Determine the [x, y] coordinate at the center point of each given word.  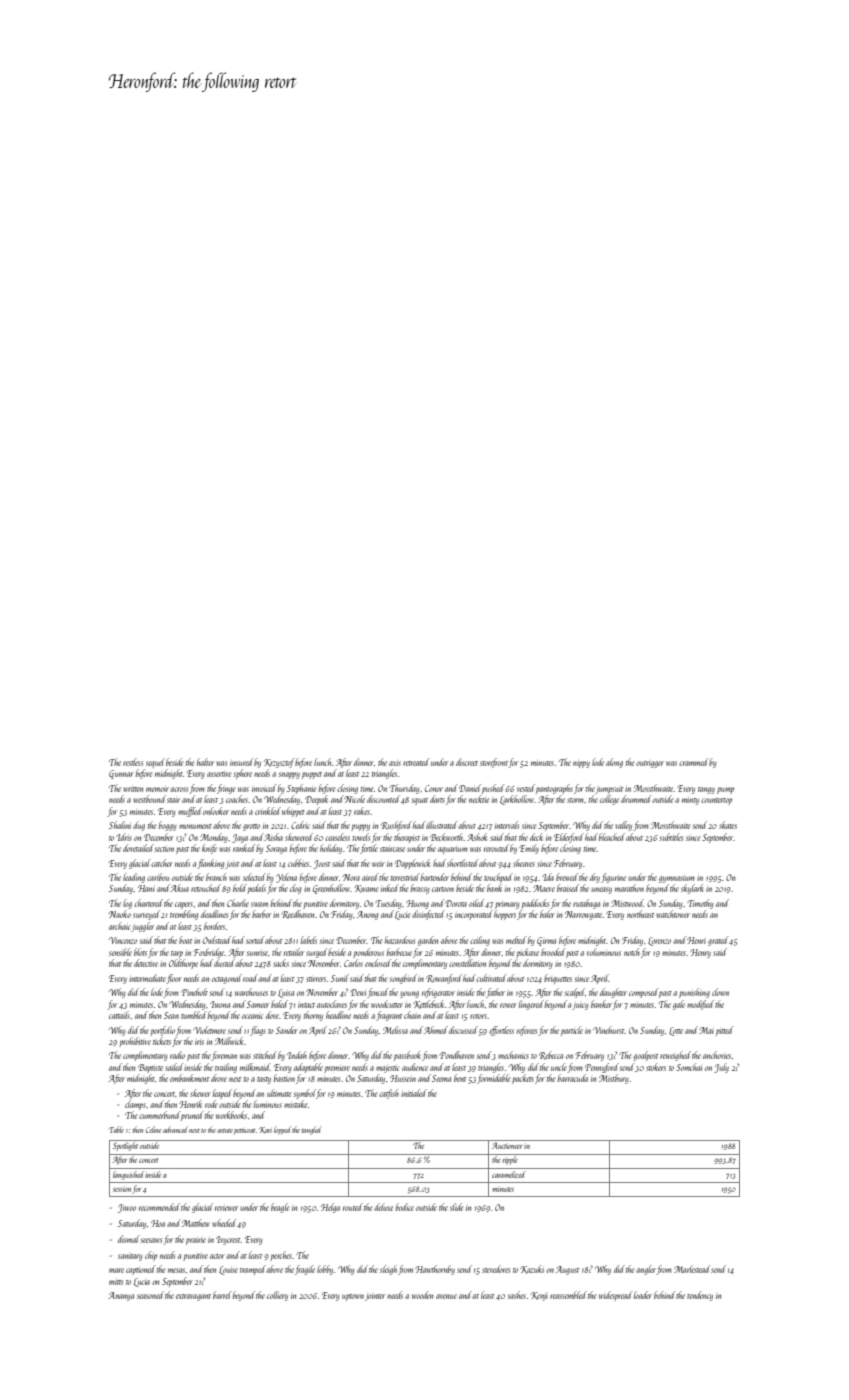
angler [646, 1270]
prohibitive [135, 1042]
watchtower [673, 914]
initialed [414, 1093]
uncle [559, 1067]
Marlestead [692, 1269]
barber [262, 914]
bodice [405, 1207]
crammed [693, 762]
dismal [129, 1239]
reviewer [227, 1208]
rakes [362, 811]
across [179, 789]
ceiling [480, 941]
